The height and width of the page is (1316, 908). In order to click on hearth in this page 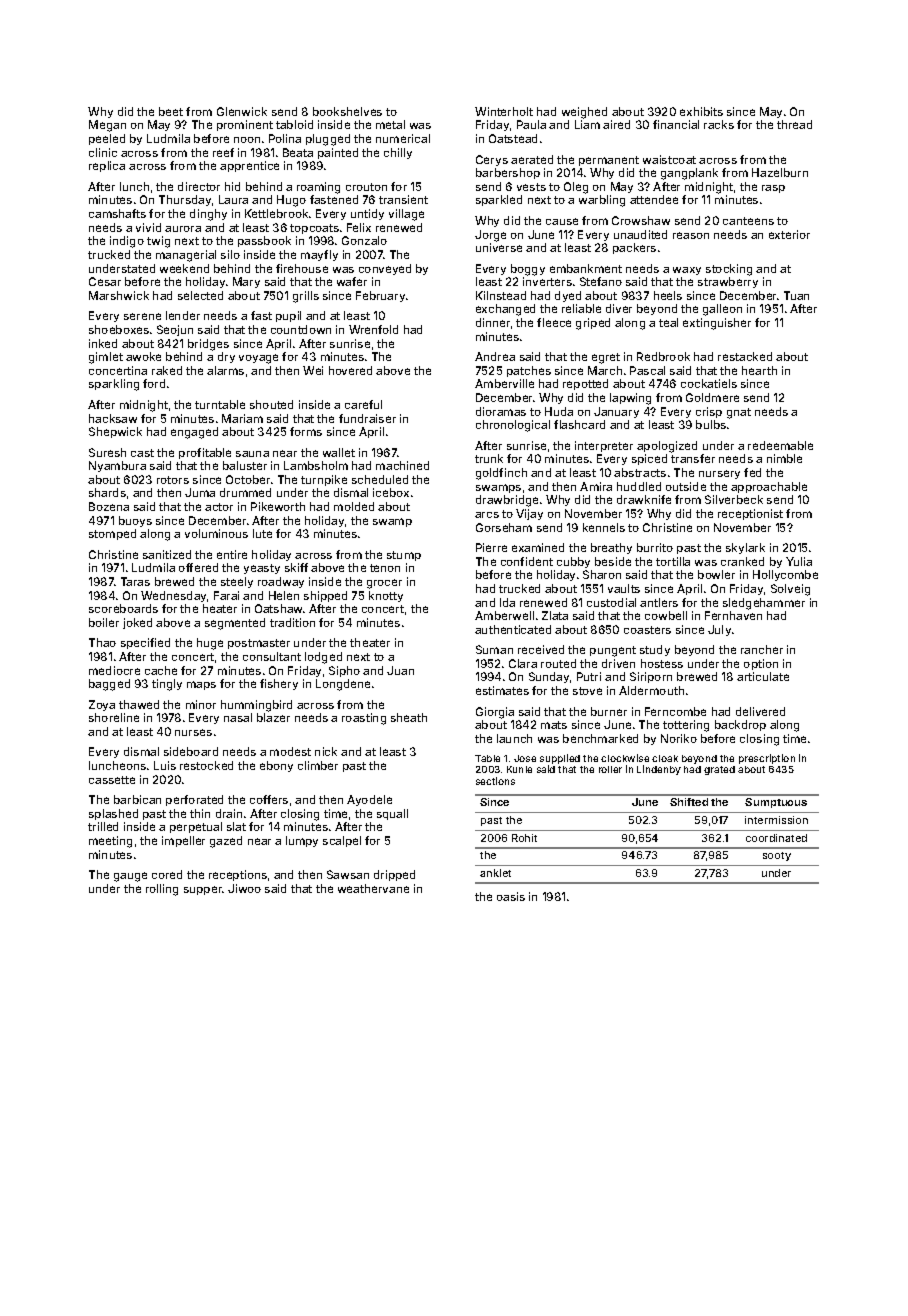, I will do `click(759, 370)`.
